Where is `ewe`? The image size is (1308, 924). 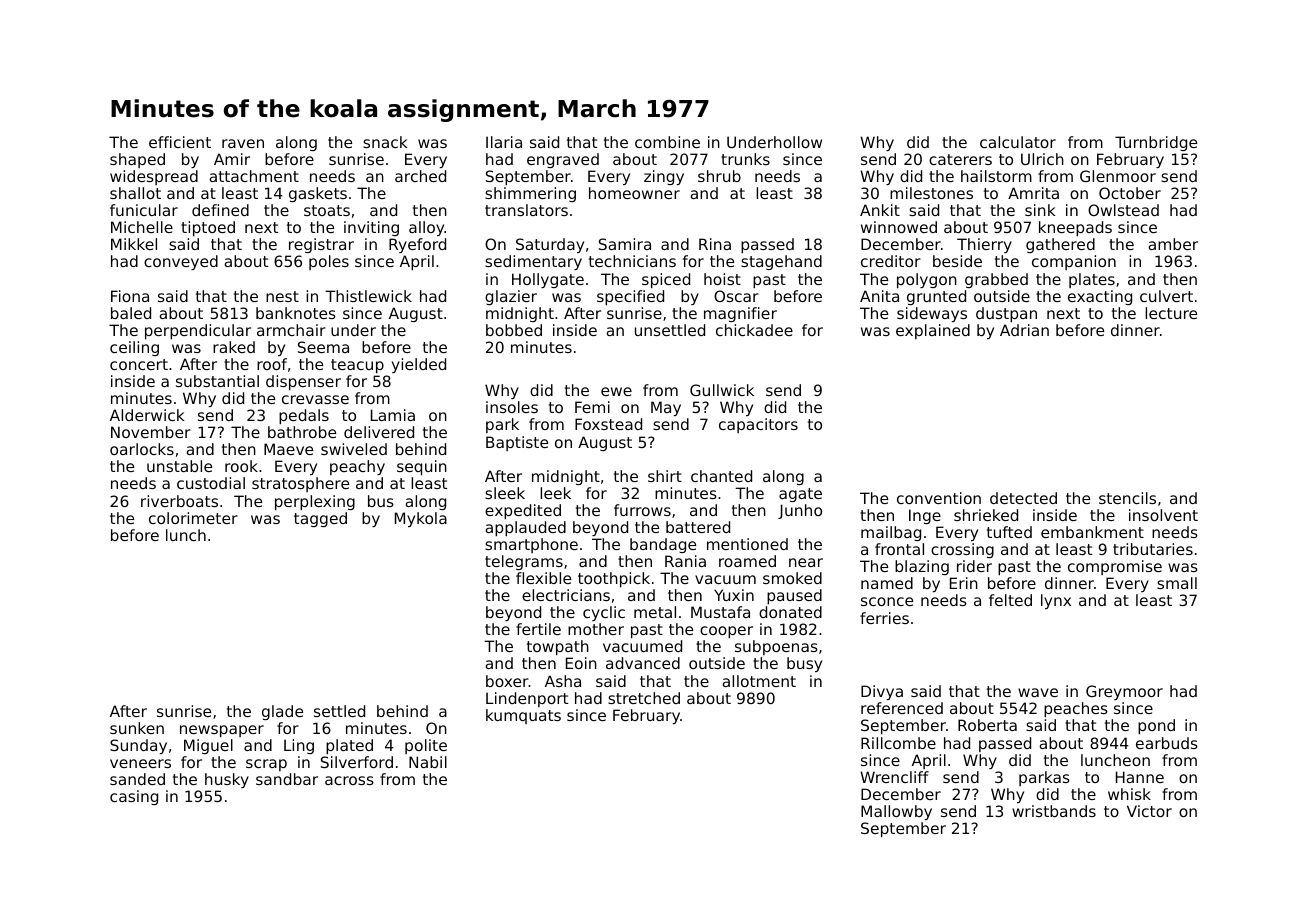 ewe is located at coordinates (616, 391).
